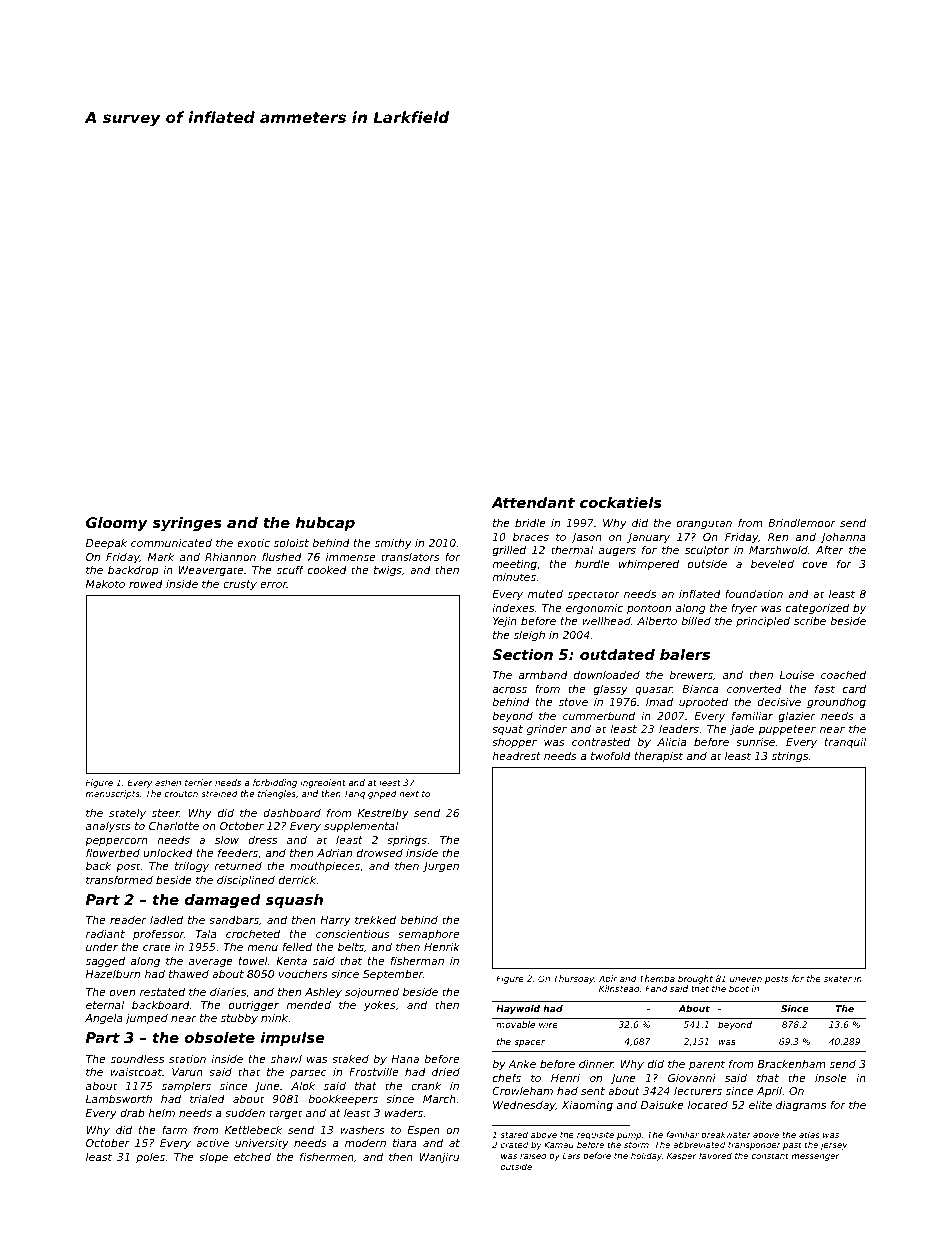  What do you see at coordinates (845, 743) in the document?
I see `tranquil` at bounding box center [845, 743].
